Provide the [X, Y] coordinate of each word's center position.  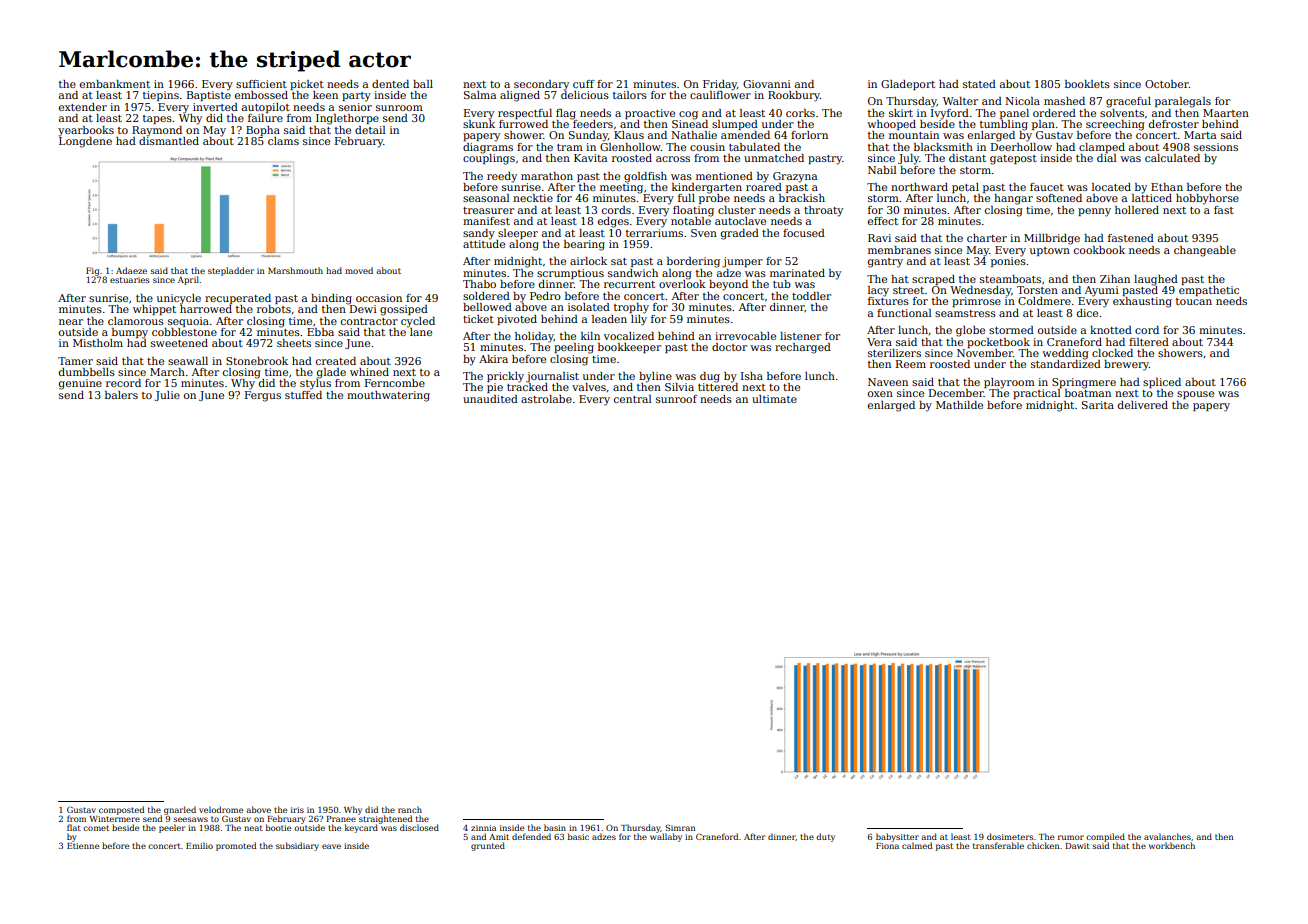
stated [979, 84]
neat [253, 828]
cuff [584, 84]
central [633, 399]
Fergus [263, 396]
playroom [1009, 383]
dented [390, 84]
